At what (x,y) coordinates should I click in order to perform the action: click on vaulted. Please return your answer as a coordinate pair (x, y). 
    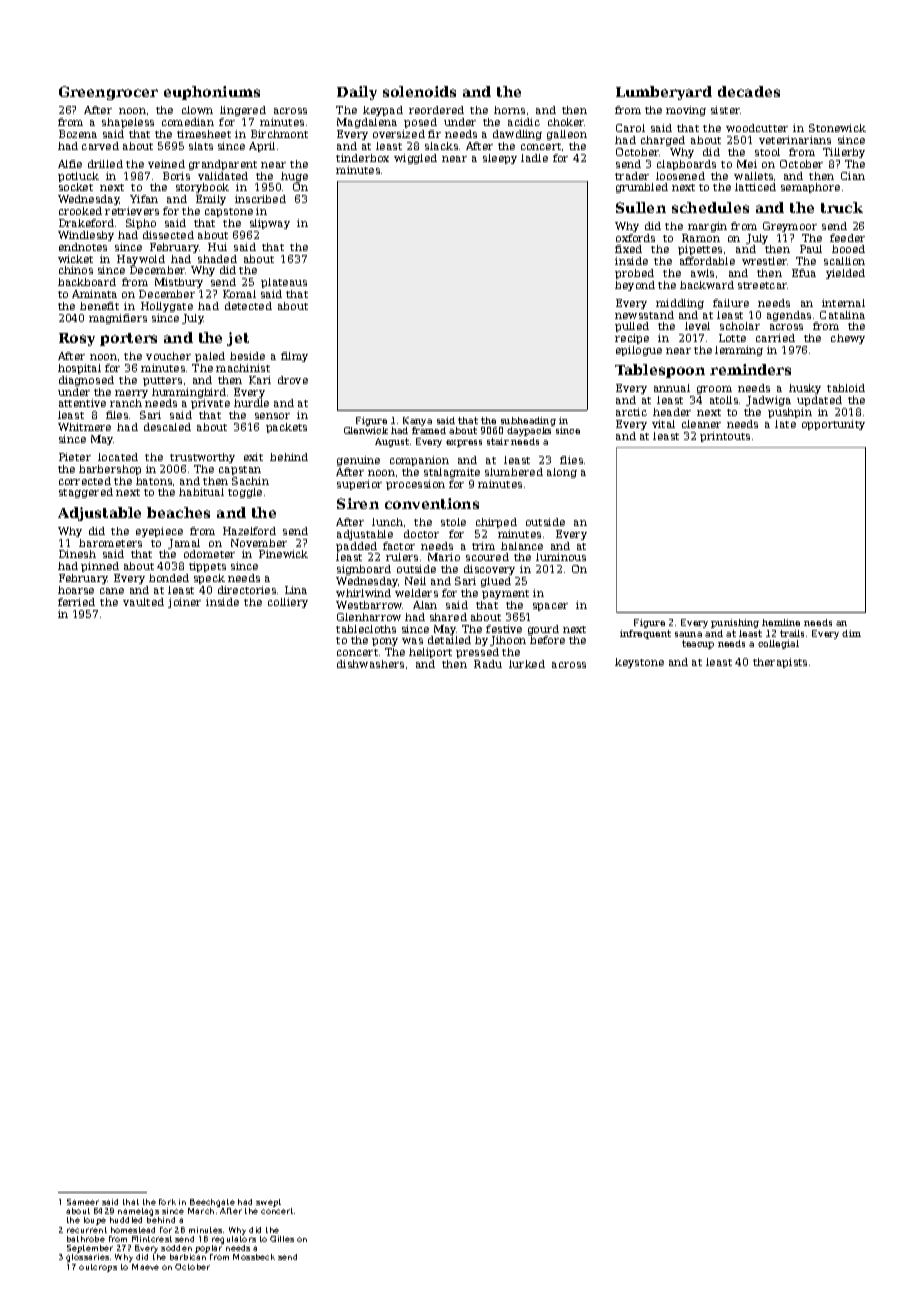
    Looking at the image, I should click on (143, 602).
